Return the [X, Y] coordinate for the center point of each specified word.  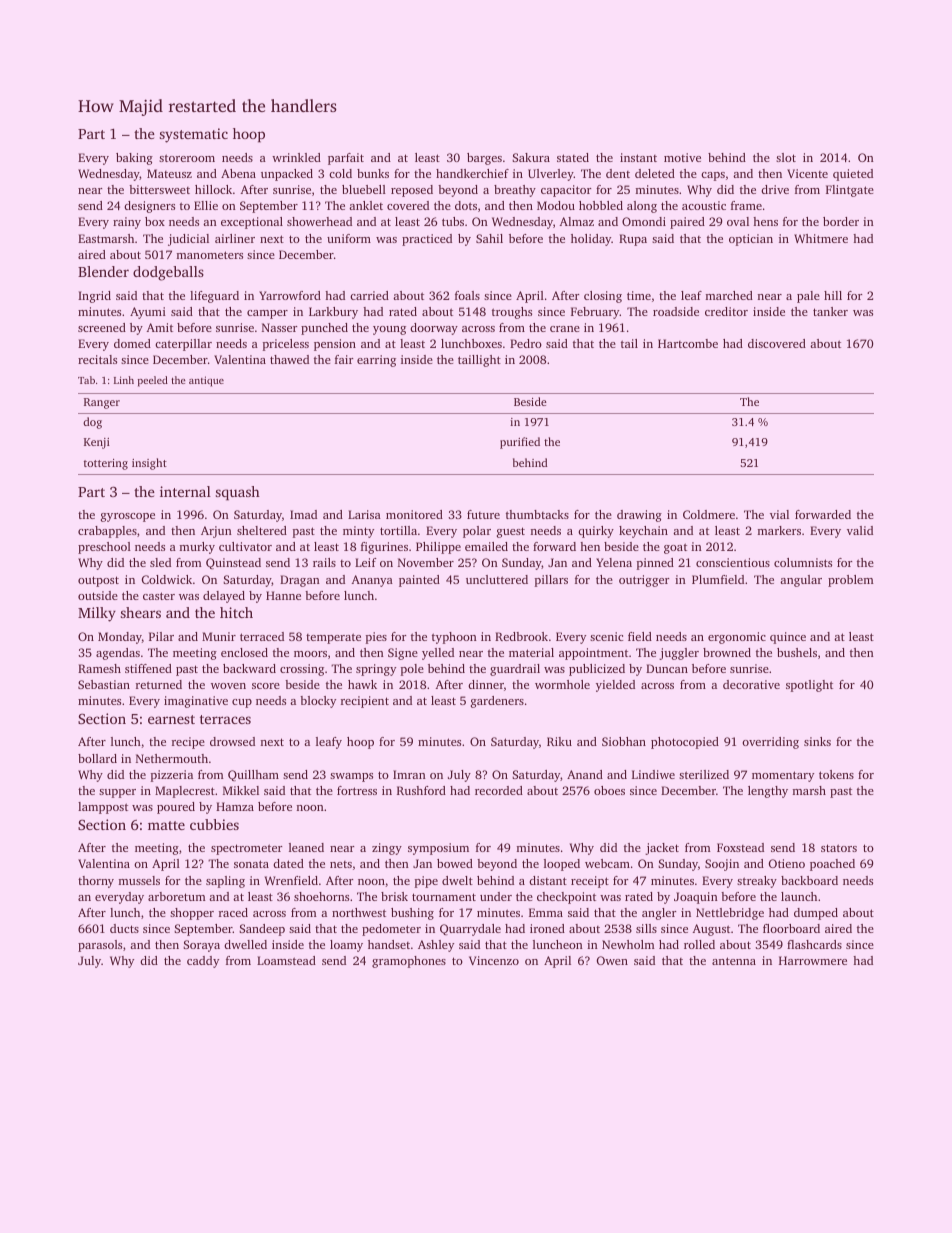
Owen [612, 960]
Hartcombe [688, 343]
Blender [103, 271]
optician [751, 240]
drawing [639, 516]
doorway [434, 329]
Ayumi [148, 313]
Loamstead [286, 960]
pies [376, 638]
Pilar [161, 636]
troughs [512, 313]
